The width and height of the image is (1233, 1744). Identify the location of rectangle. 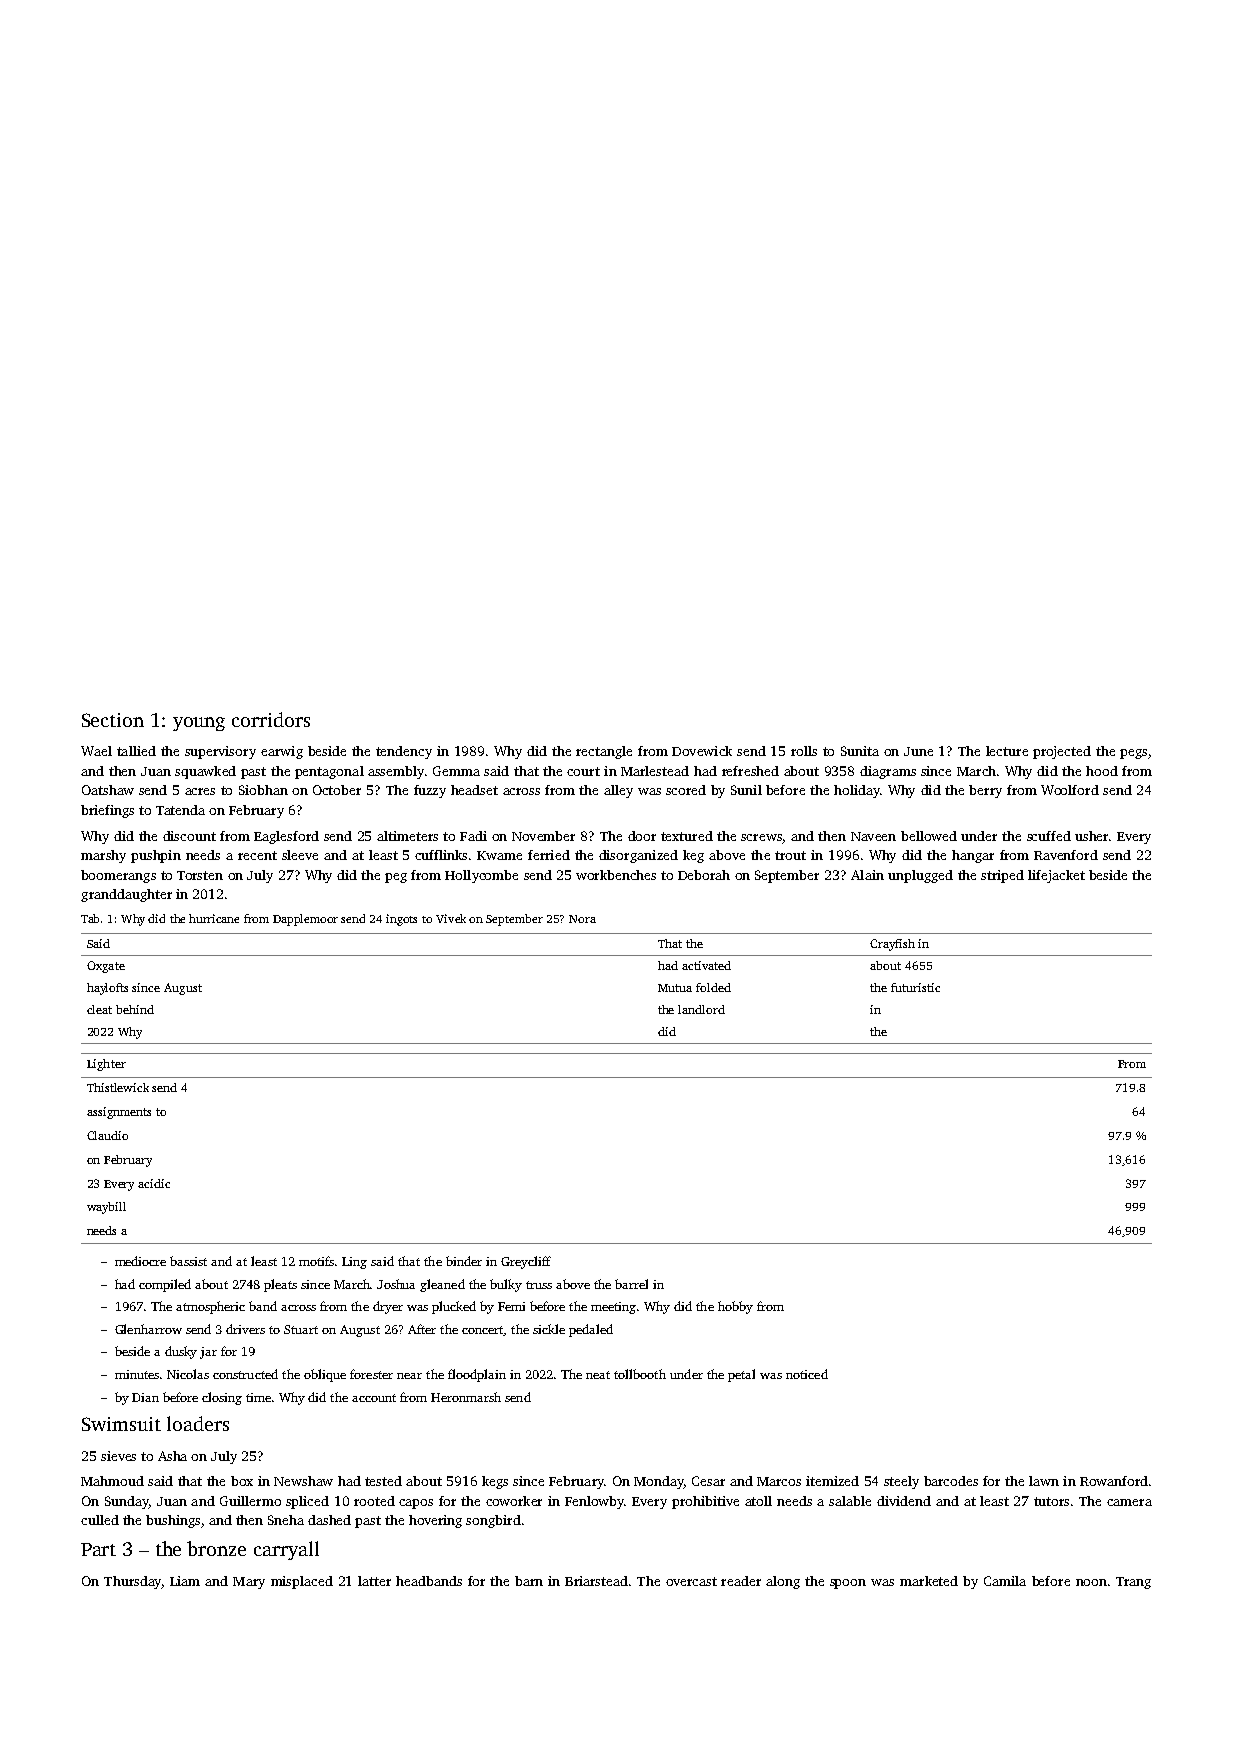
(604, 752).
